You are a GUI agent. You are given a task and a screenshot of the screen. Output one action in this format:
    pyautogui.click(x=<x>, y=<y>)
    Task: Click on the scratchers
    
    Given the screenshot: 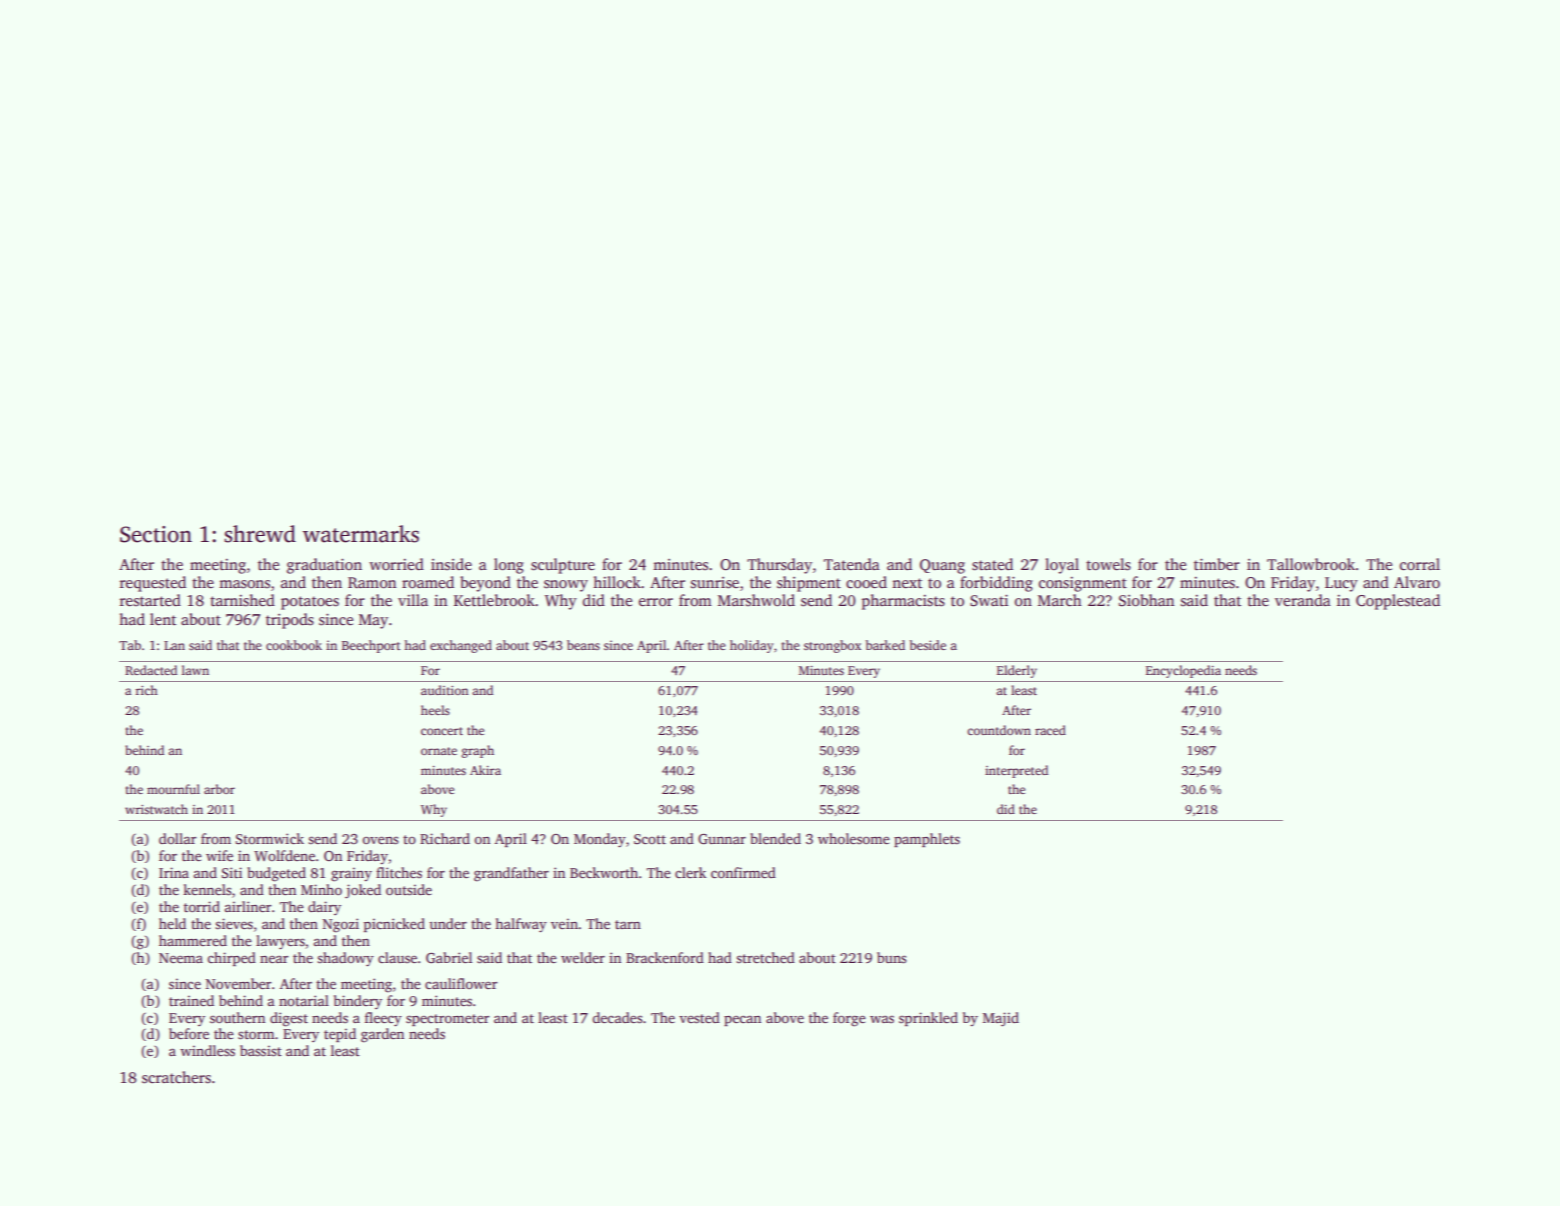 What is the action you would take?
    pyautogui.click(x=176, y=1077)
